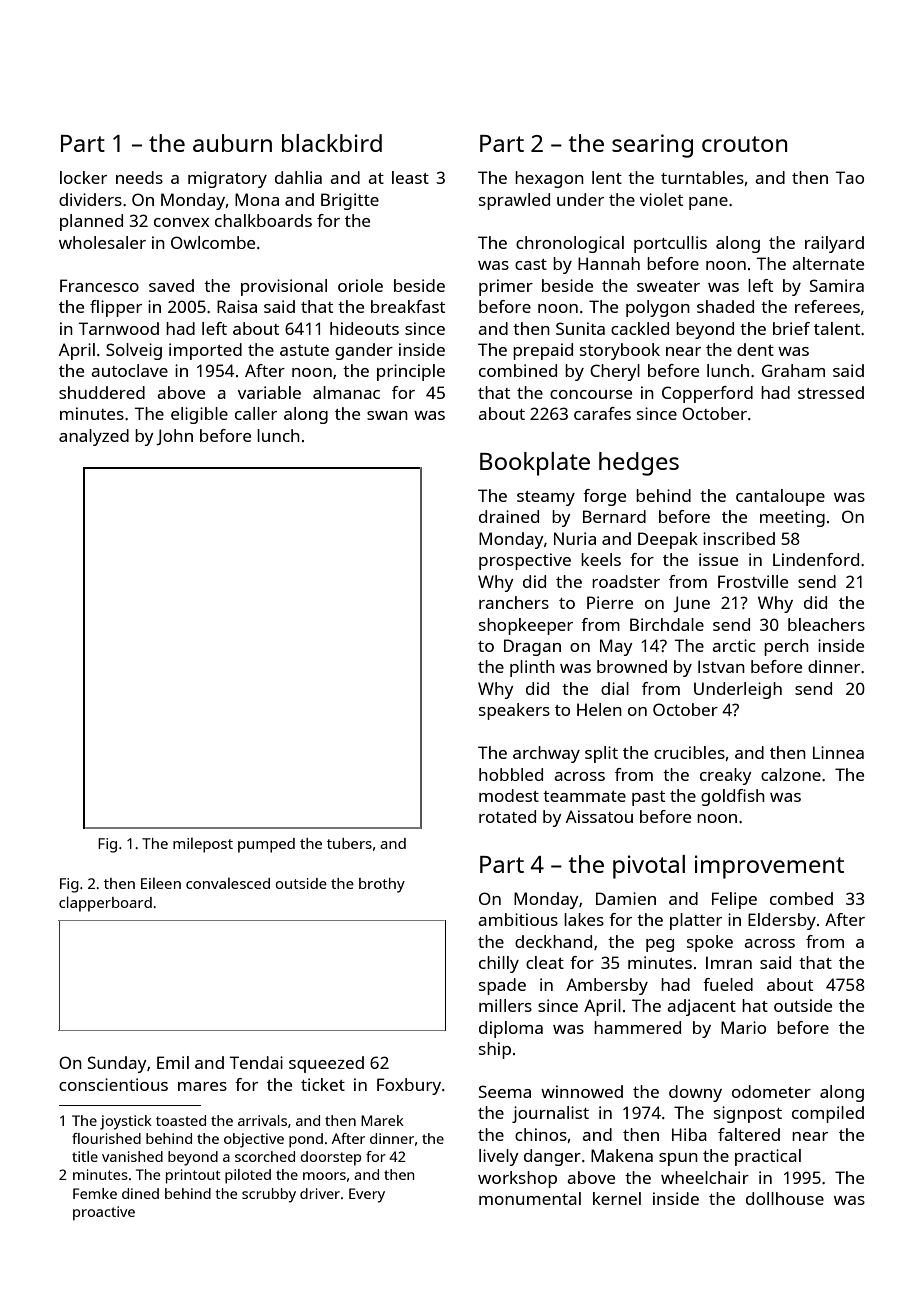 The width and height of the page is (924, 1314). I want to click on Mario, so click(743, 1027).
